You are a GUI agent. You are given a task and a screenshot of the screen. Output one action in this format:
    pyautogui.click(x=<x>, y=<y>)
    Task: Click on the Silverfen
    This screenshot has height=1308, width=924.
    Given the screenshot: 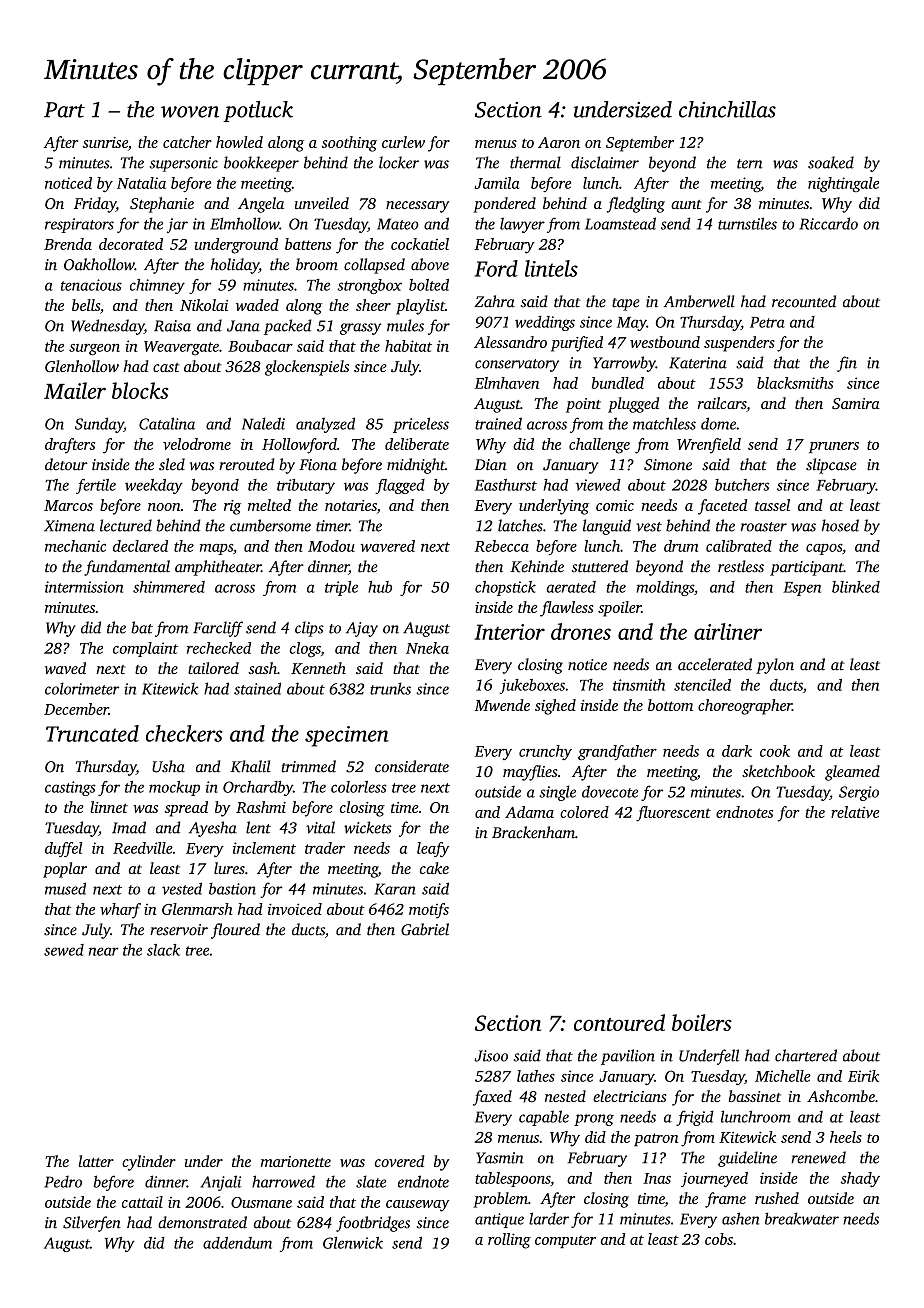 What is the action you would take?
    pyautogui.click(x=92, y=1224)
